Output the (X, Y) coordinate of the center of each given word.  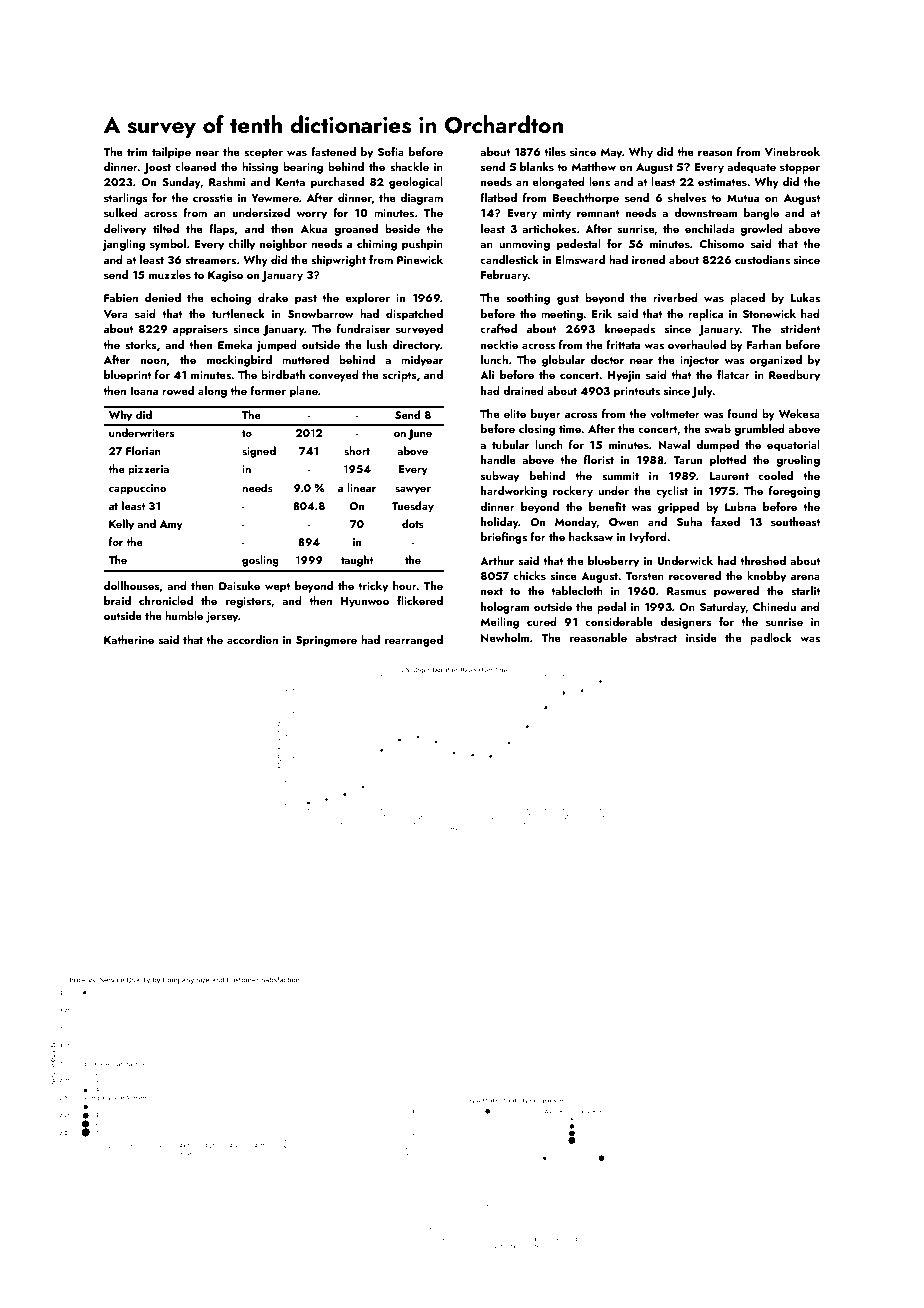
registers (248, 602)
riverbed (675, 297)
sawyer (413, 491)
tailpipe (171, 153)
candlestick (509, 259)
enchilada (710, 228)
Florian (143, 450)
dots (413, 523)
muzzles (170, 274)
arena (805, 577)
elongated (558, 183)
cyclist (672, 492)
